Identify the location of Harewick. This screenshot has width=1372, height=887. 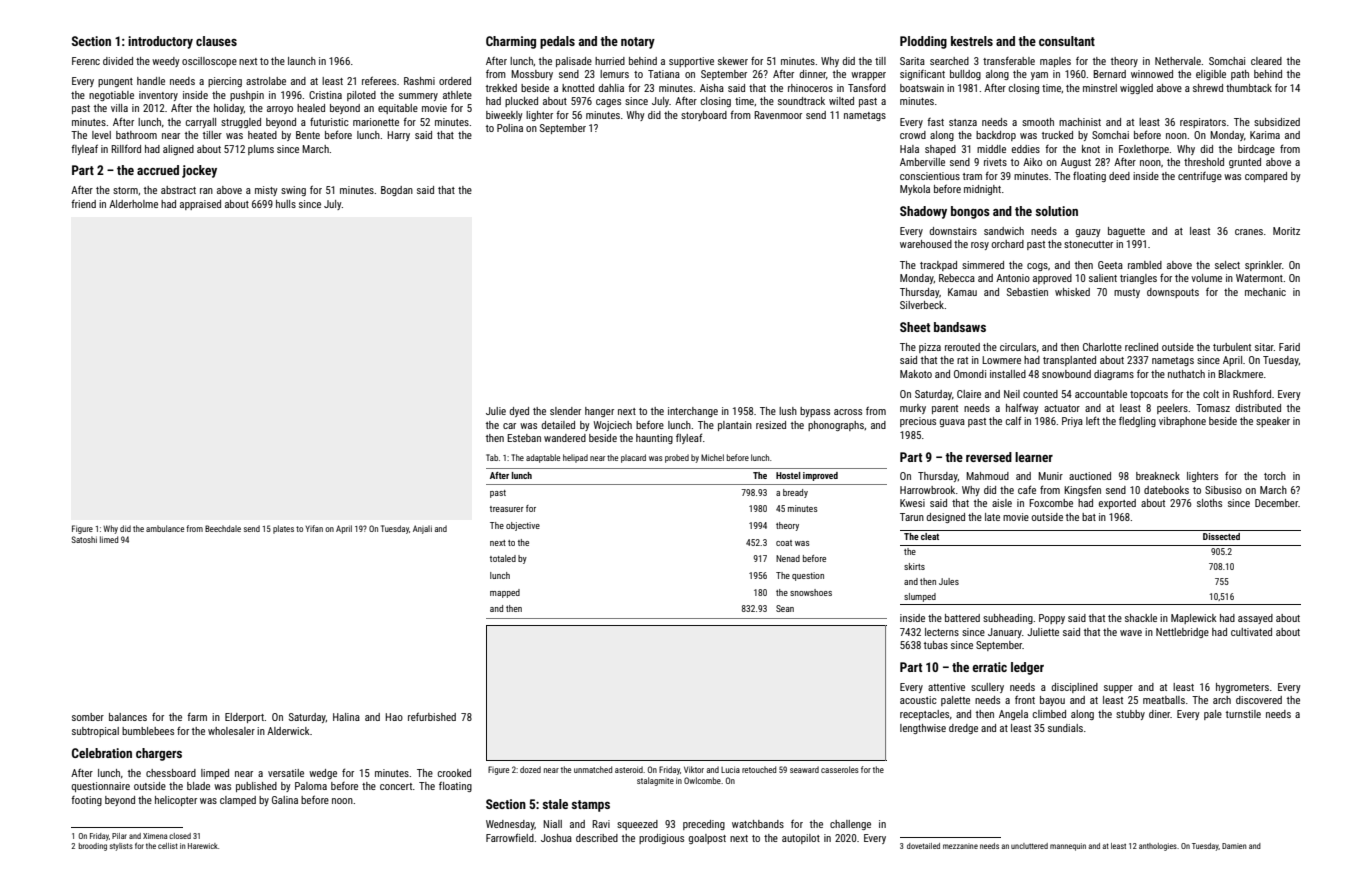
(203, 846).
